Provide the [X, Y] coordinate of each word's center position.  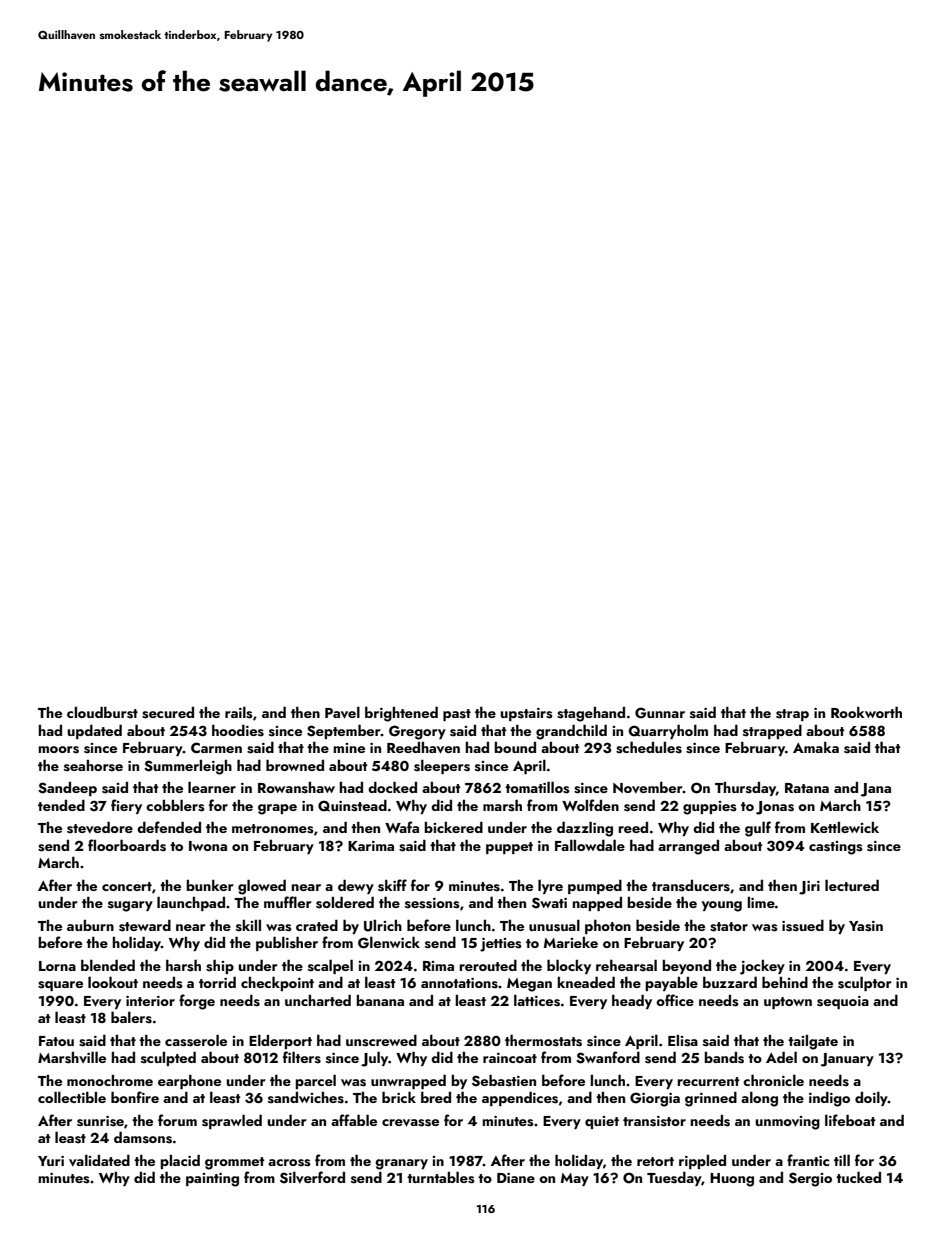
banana [380, 1000]
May [575, 1179]
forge [197, 1002]
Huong [732, 1180]
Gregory [417, 732]
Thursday [745, 789]
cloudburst [102, 712]
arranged [688, 847]
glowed [262, 887]
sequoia [843, 1002]
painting [212, 1180]
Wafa [402, 827]
